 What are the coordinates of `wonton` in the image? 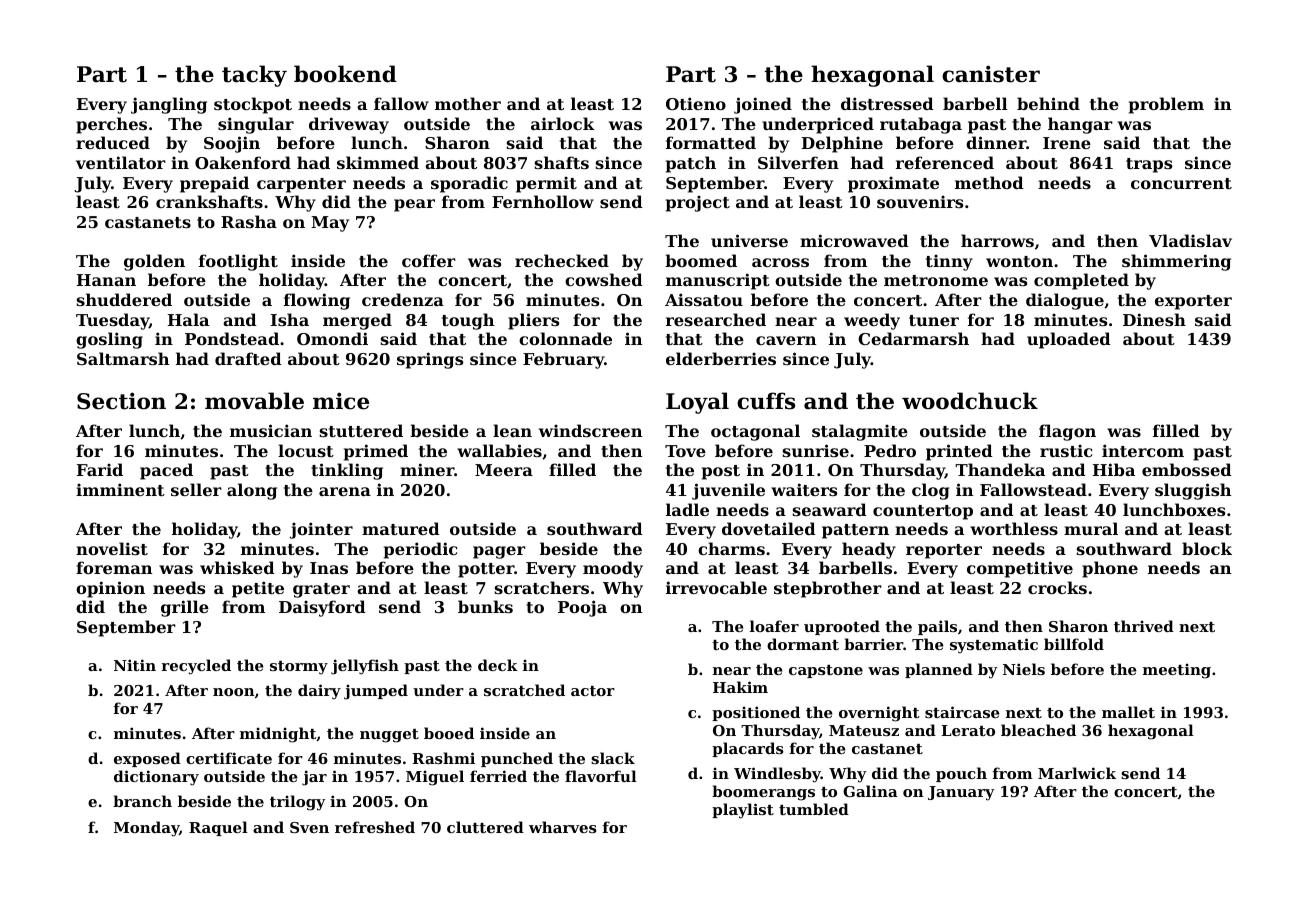 It's located at (1019, 261).
